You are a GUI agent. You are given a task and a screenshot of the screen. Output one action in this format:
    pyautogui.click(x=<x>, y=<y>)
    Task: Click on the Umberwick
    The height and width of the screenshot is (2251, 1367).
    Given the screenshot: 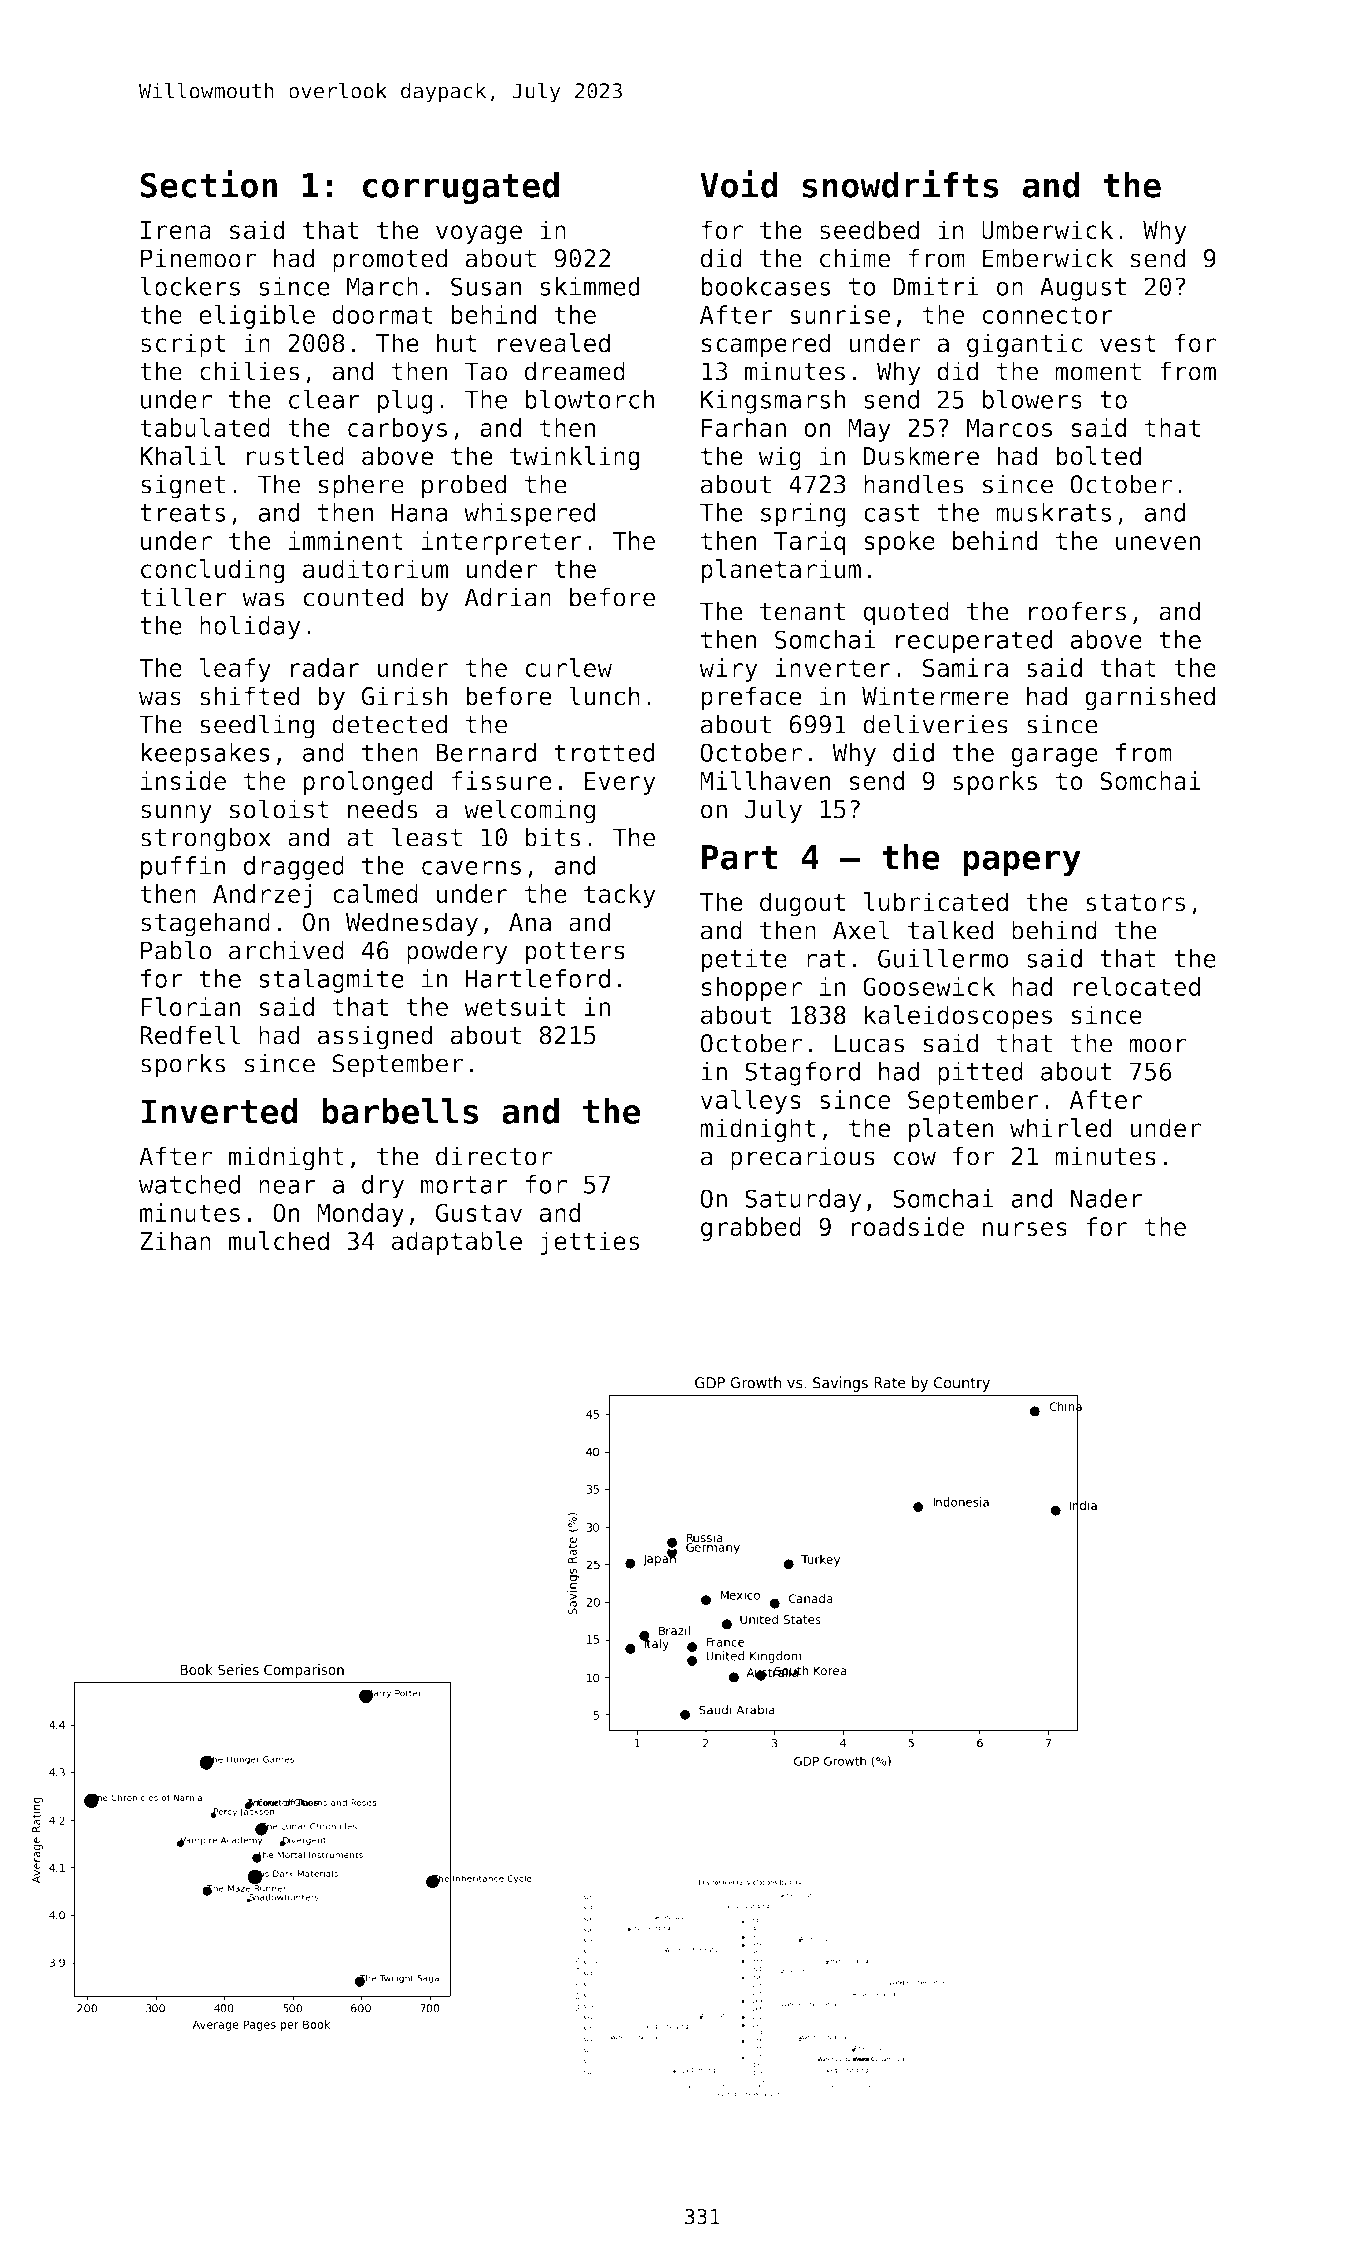 What is the action you would take?
    pyautogui.click(x=1047, y=230)
